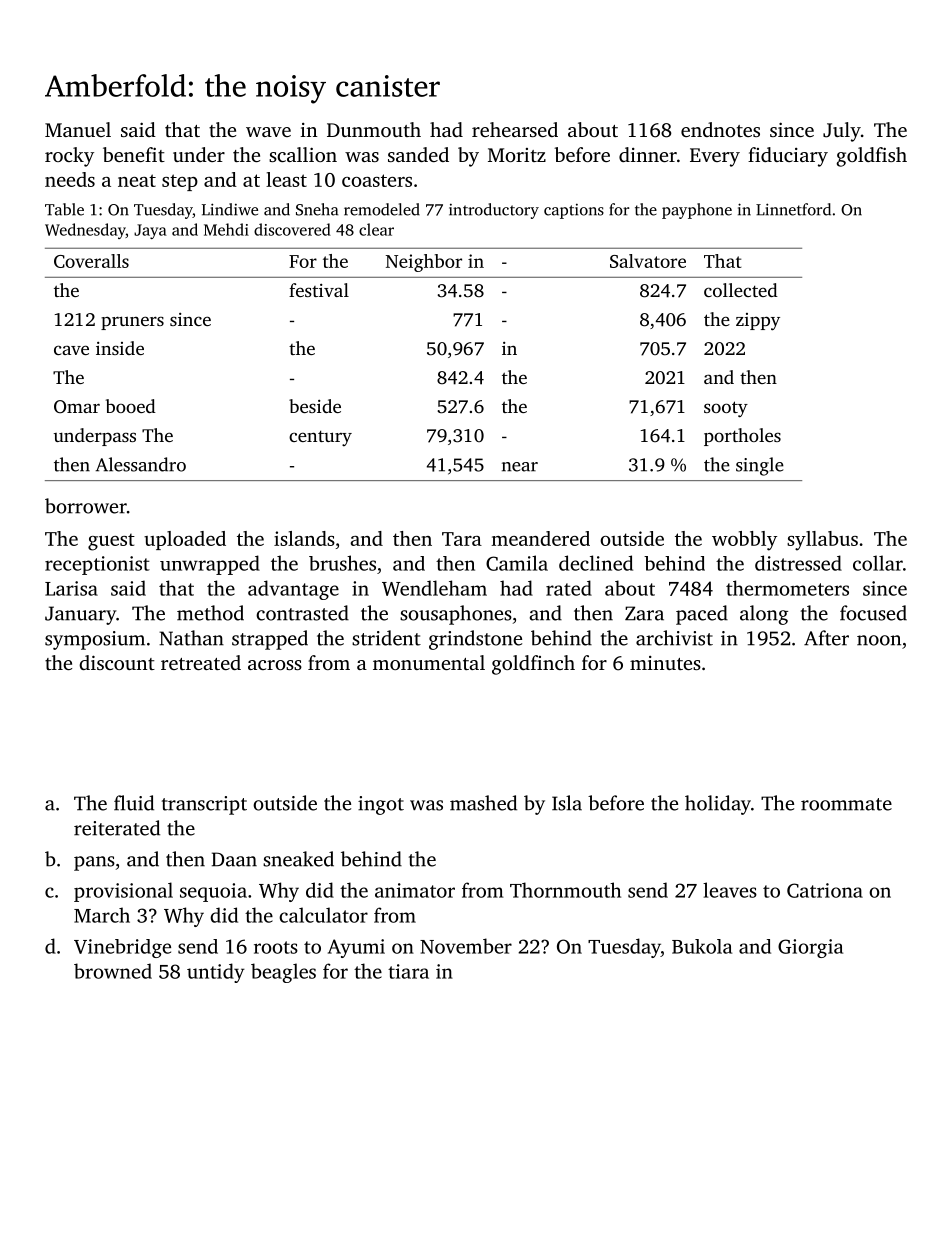 This screenshot has width=952, height=1233. What do you see at coordinates (793, 209) in the screenshot?
I see `Linnetford` at bounding box center [793, 209].
